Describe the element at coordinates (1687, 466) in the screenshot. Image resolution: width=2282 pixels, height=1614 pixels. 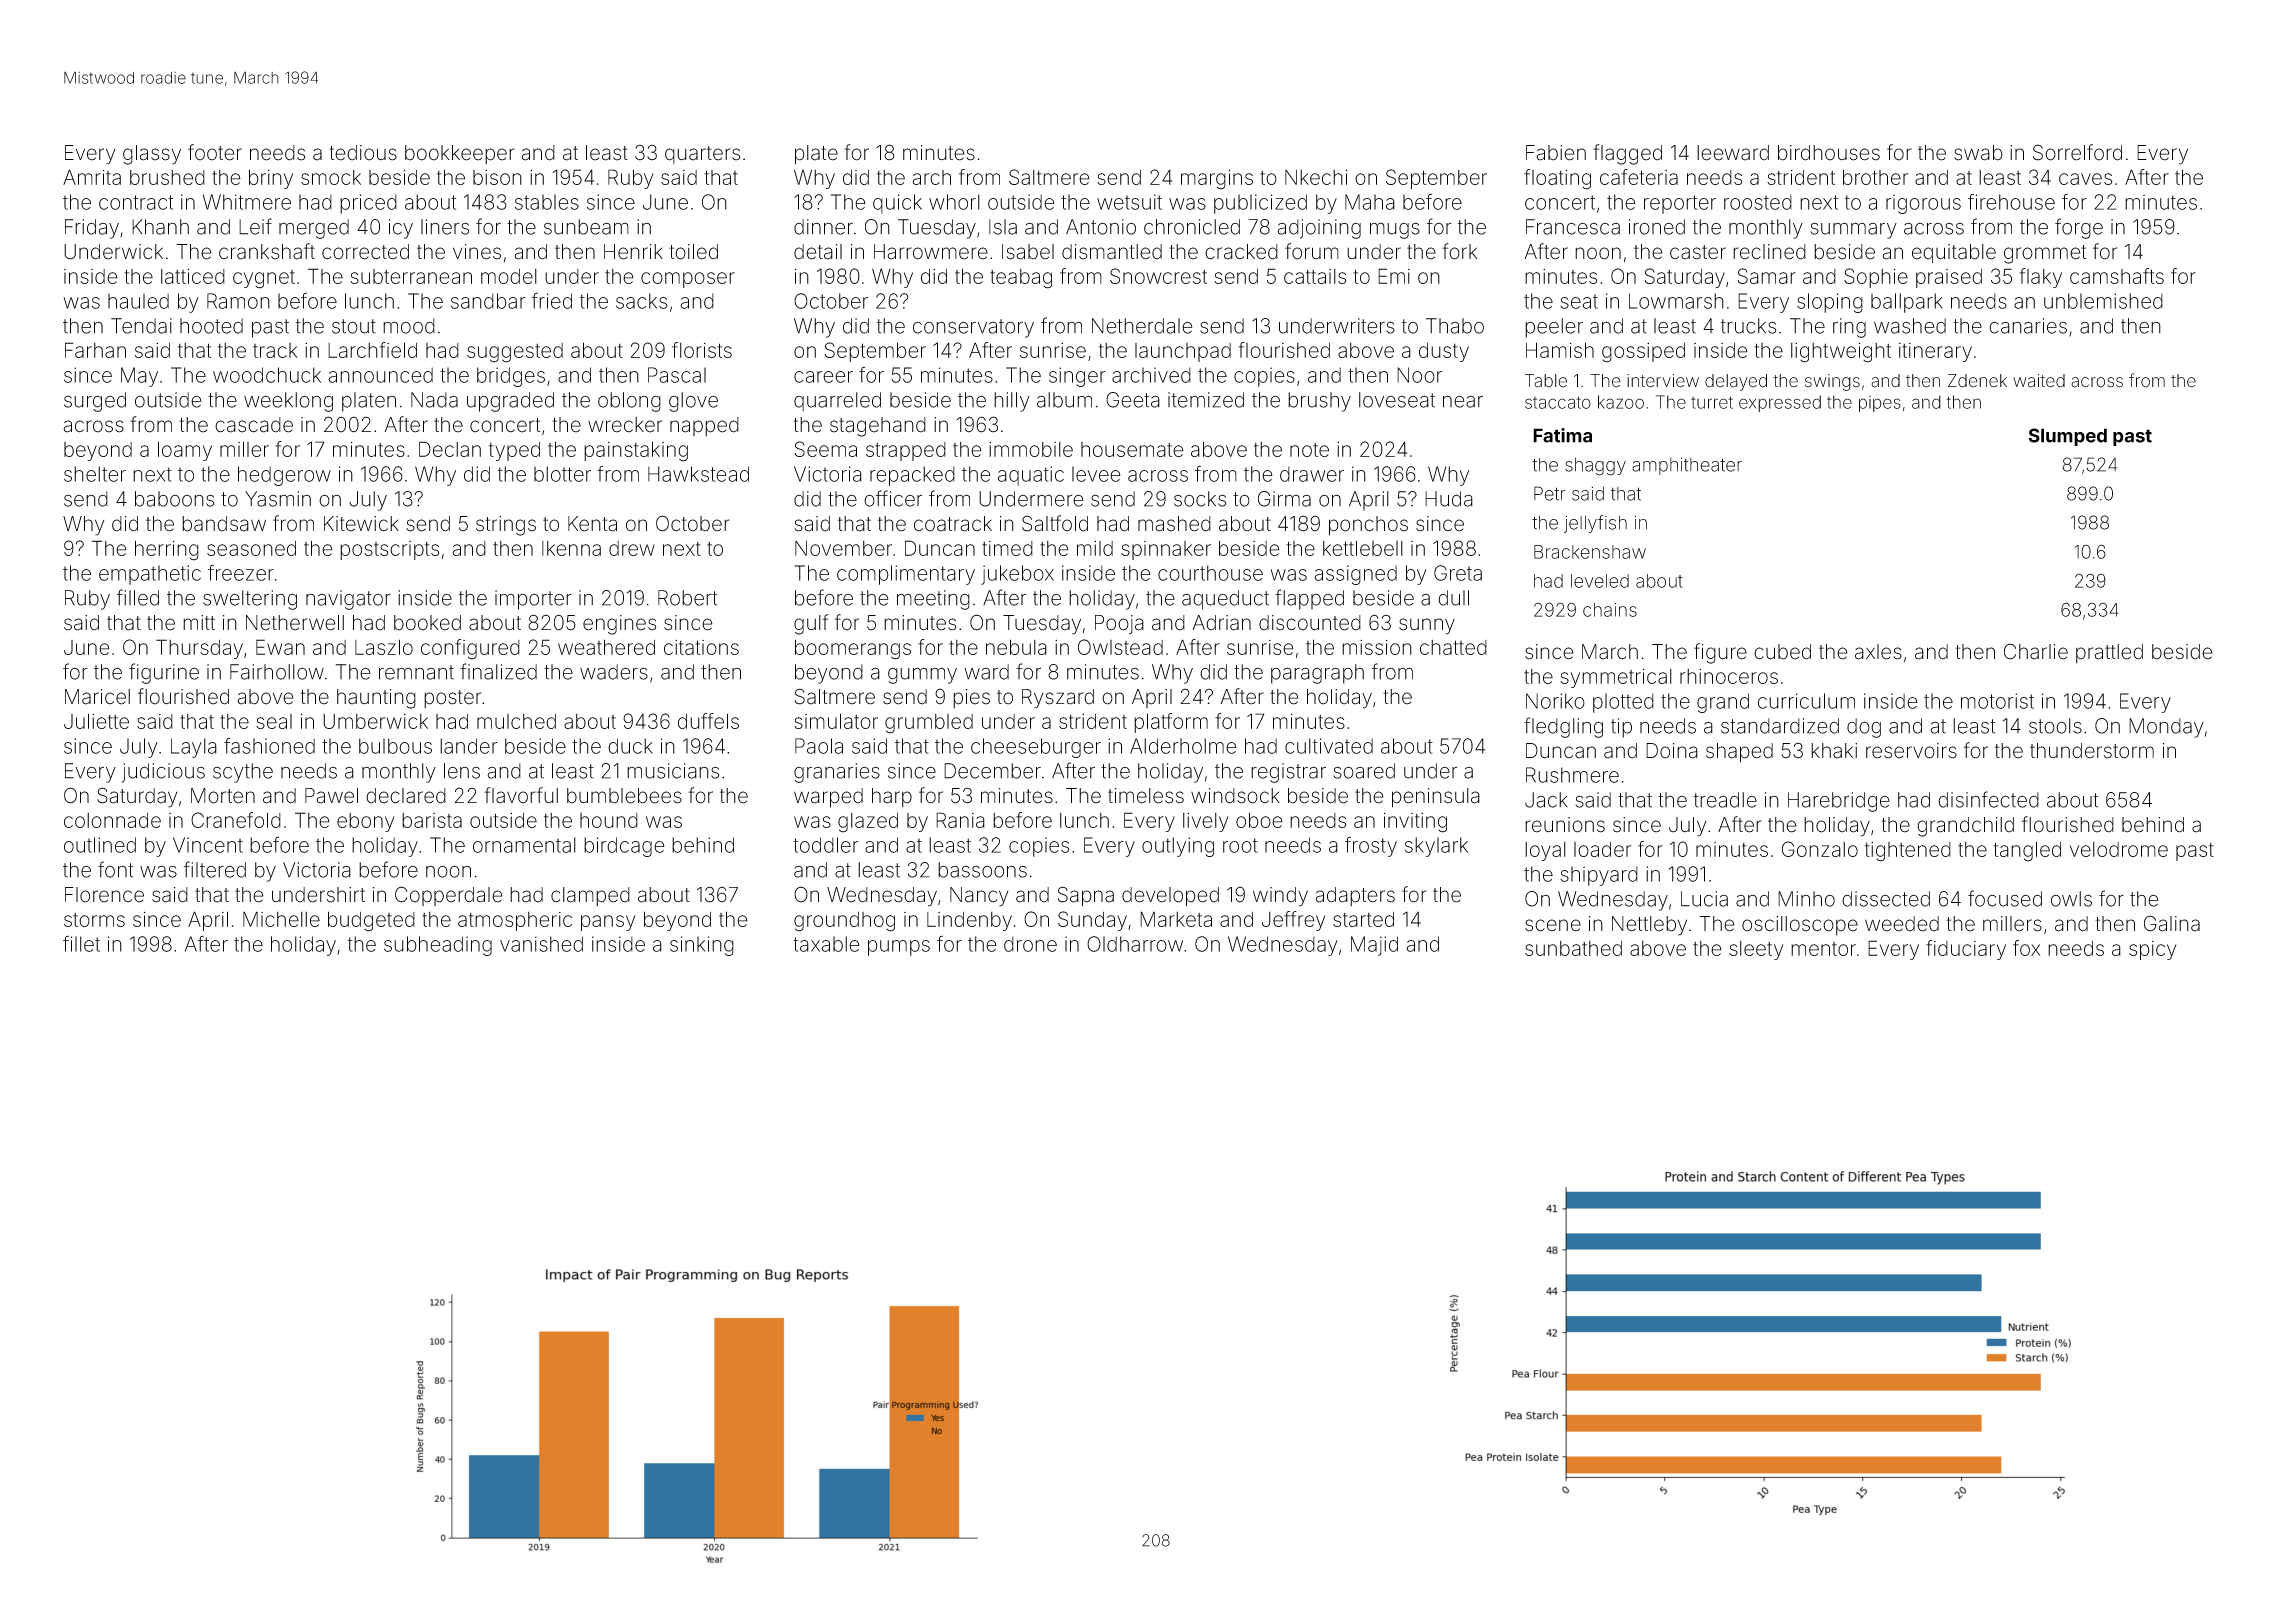
I see `amphitheater` at that location.
